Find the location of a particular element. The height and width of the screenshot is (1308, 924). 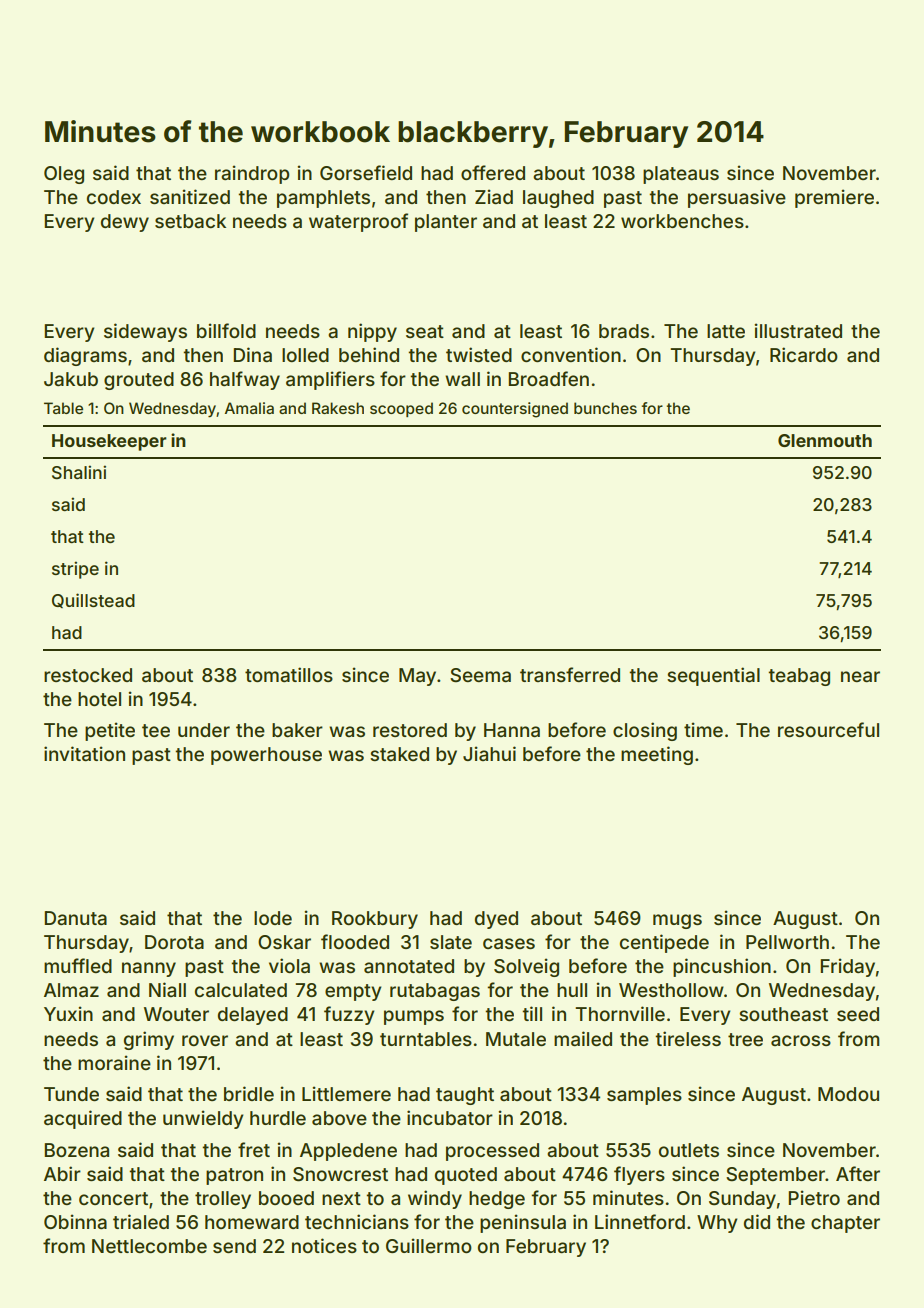

moraine is located at coordinates (114, 1062).
